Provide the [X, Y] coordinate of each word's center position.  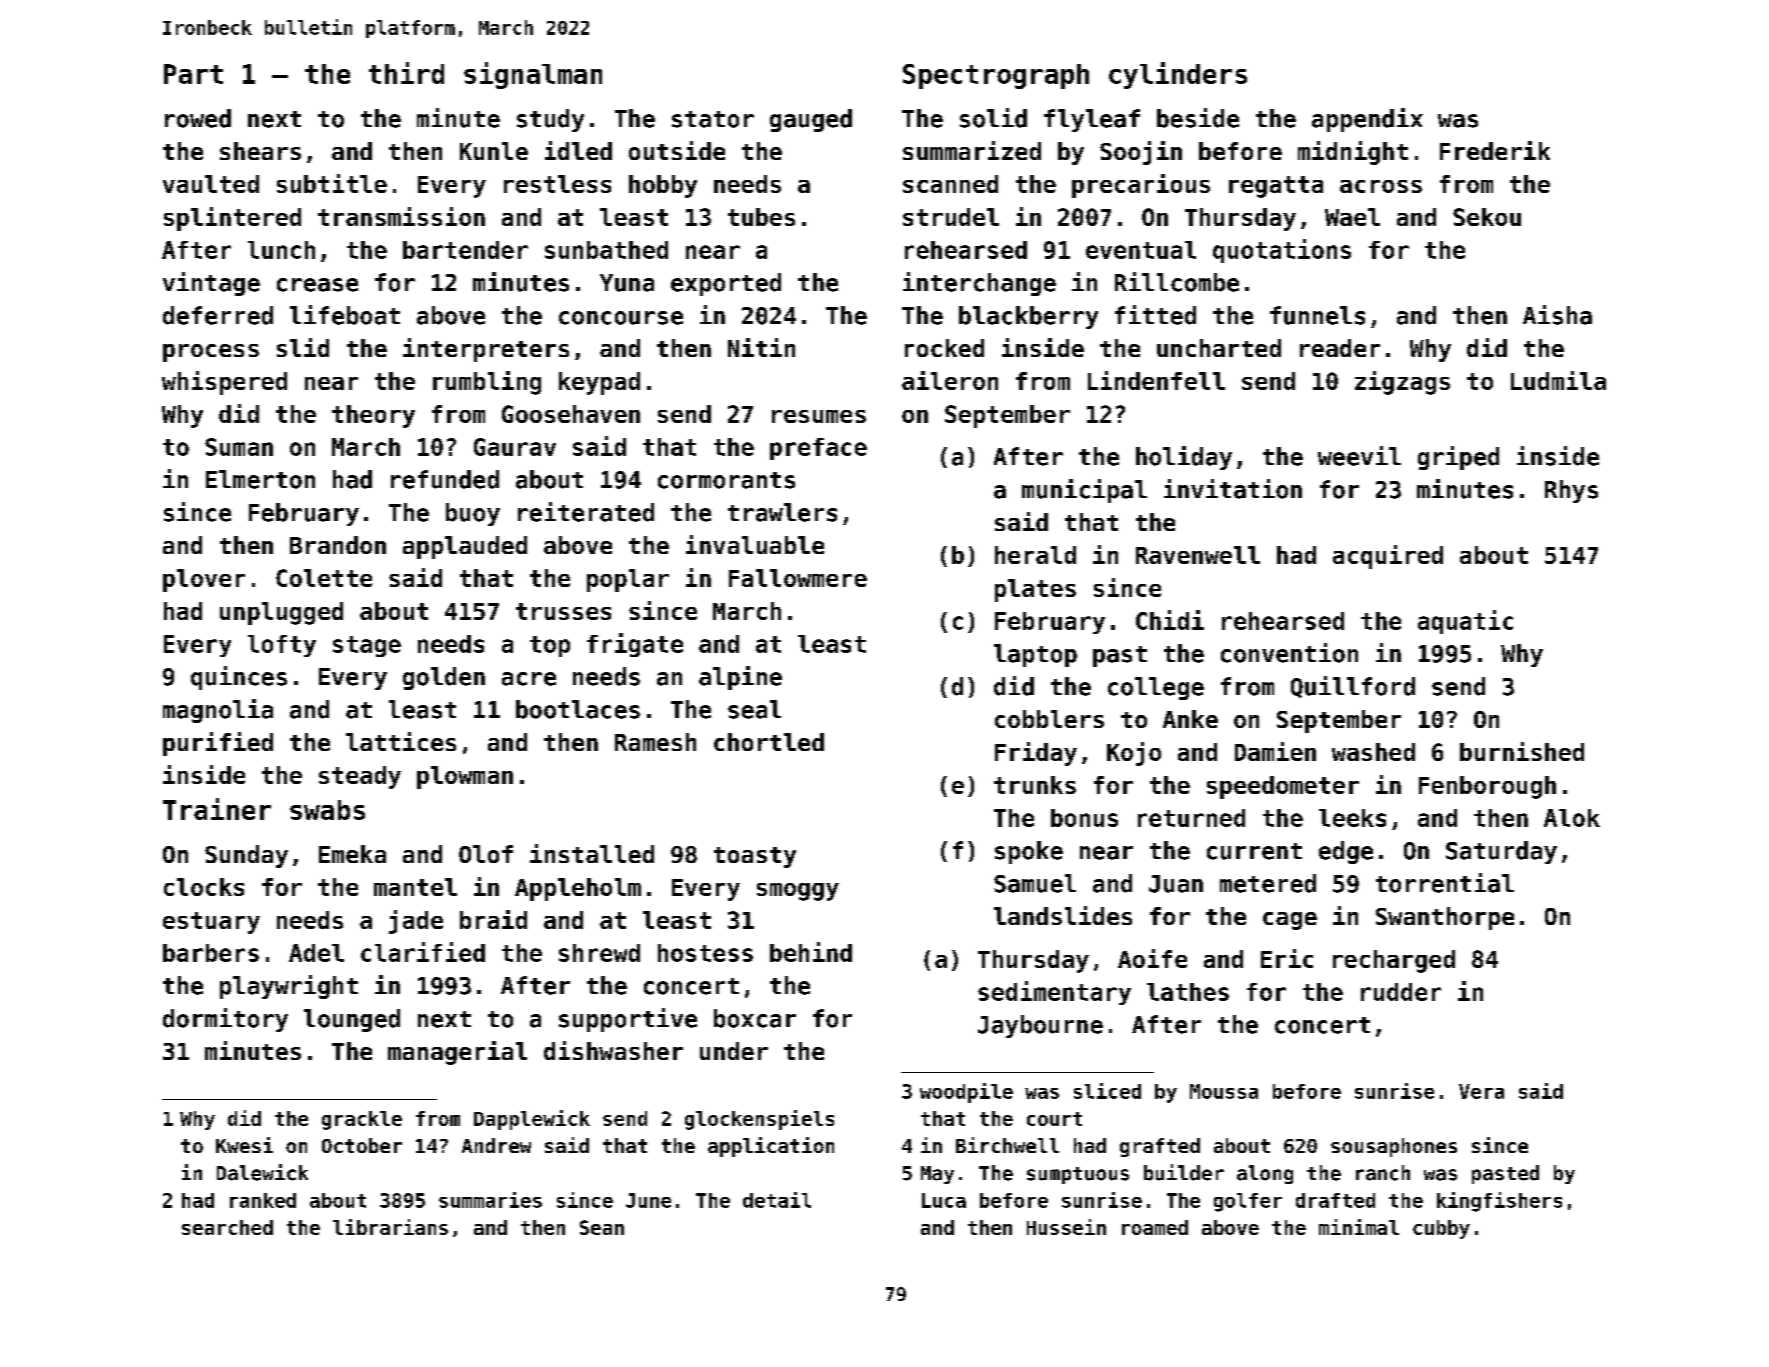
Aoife [1152, 958]
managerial [457, 1053]
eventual [1141, 250]
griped [1458, 458]
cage [1290, 921]
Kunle [494, 151]
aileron [950, 380]
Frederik [1495, 150]
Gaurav [515, 447]
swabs [327, 810]
